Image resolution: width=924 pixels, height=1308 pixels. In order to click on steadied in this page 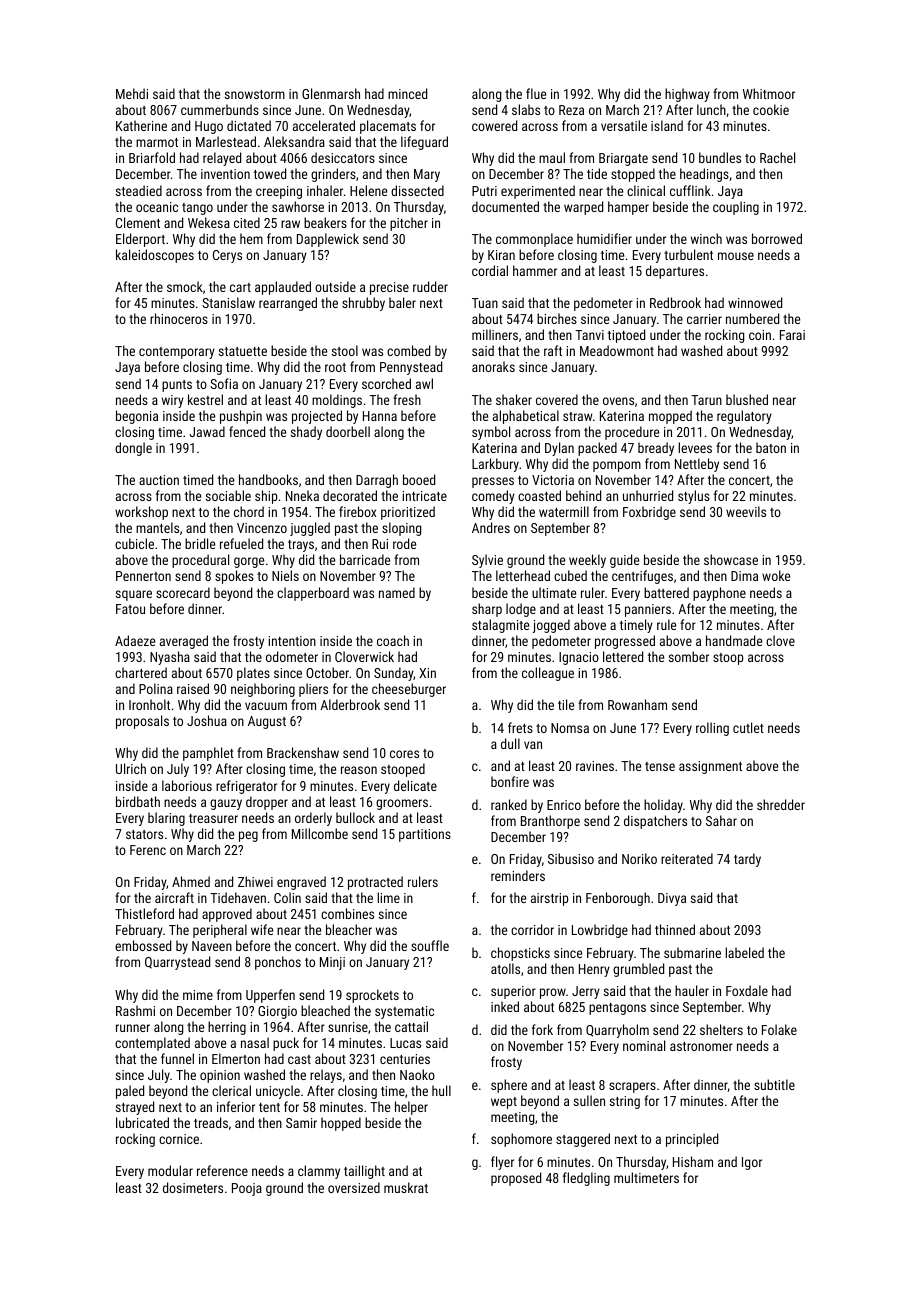, I will do `click(139, 190)`.
